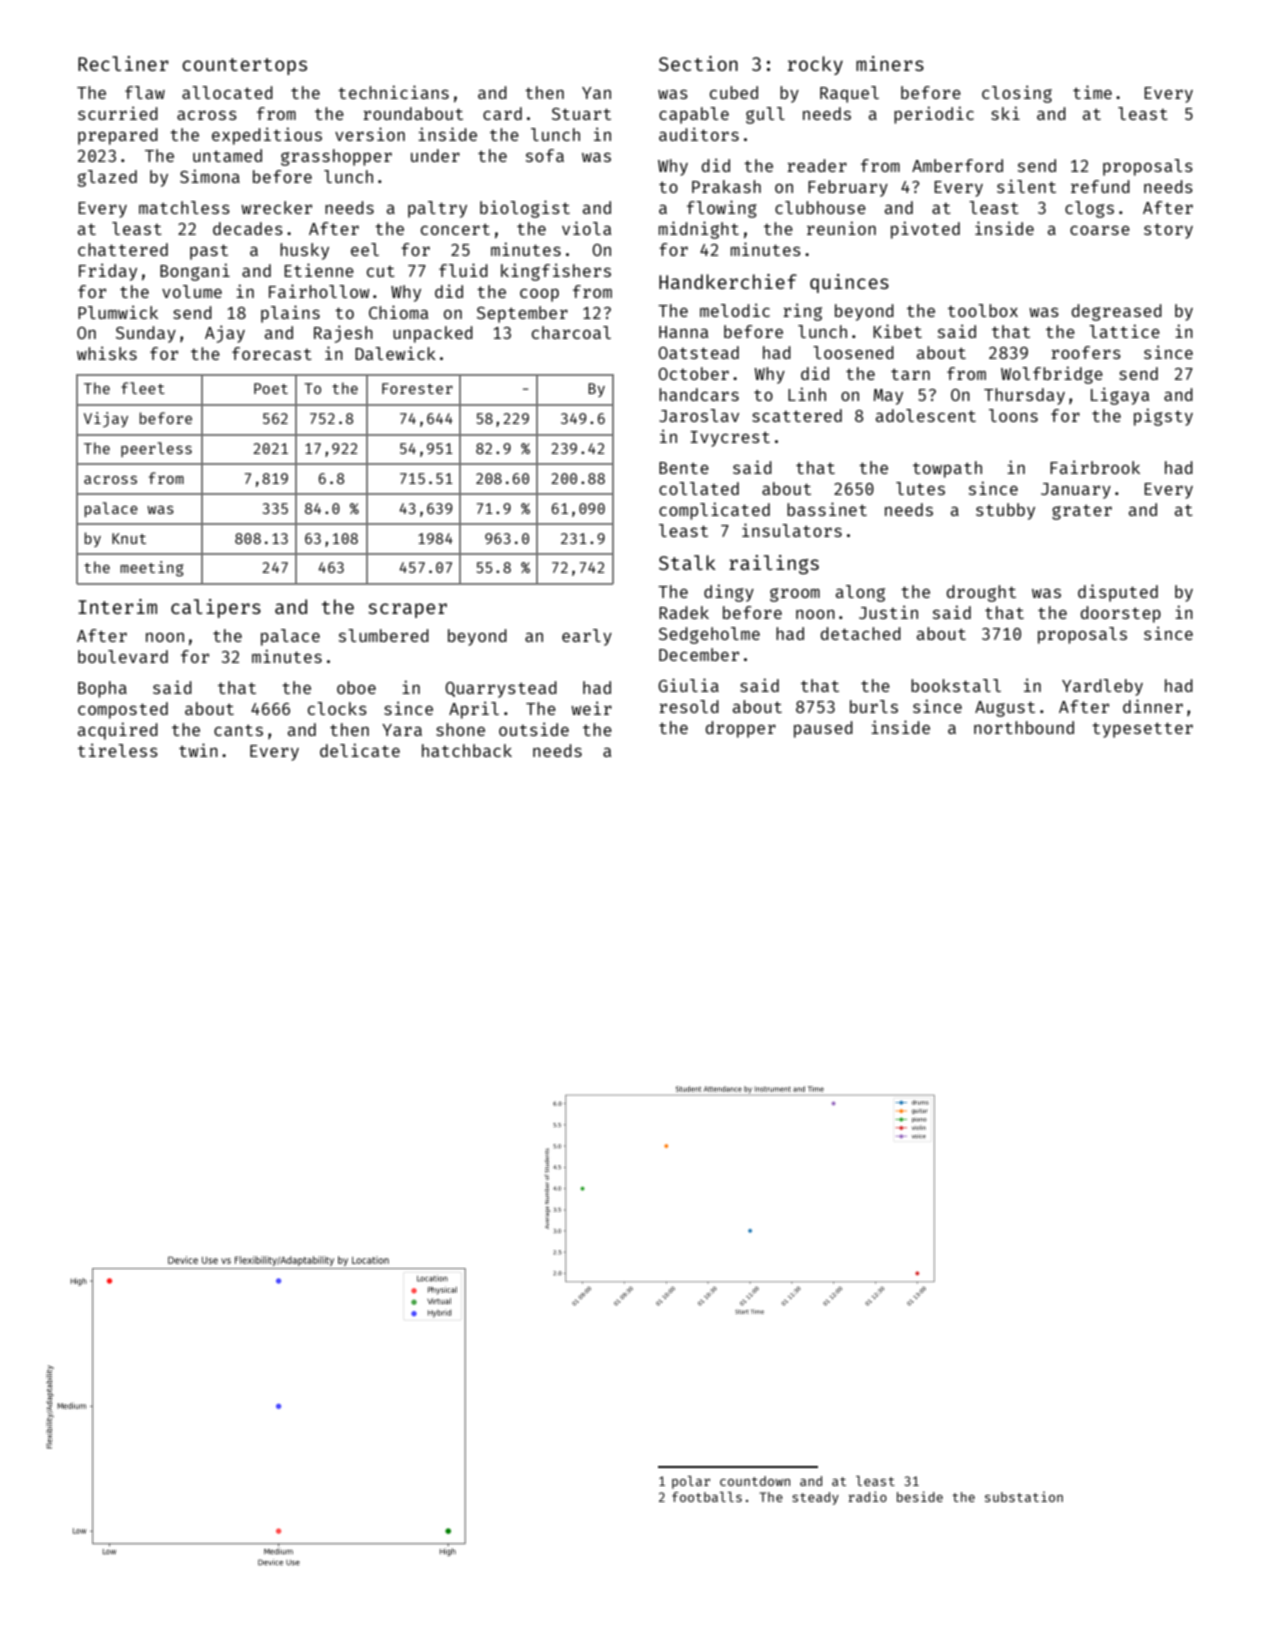 This screenshot has width=1271, height=1645. What do you see at coordinates (730, 439) in the screenshot?
I see `Ivycrest` at bounding box center [730, 439].
